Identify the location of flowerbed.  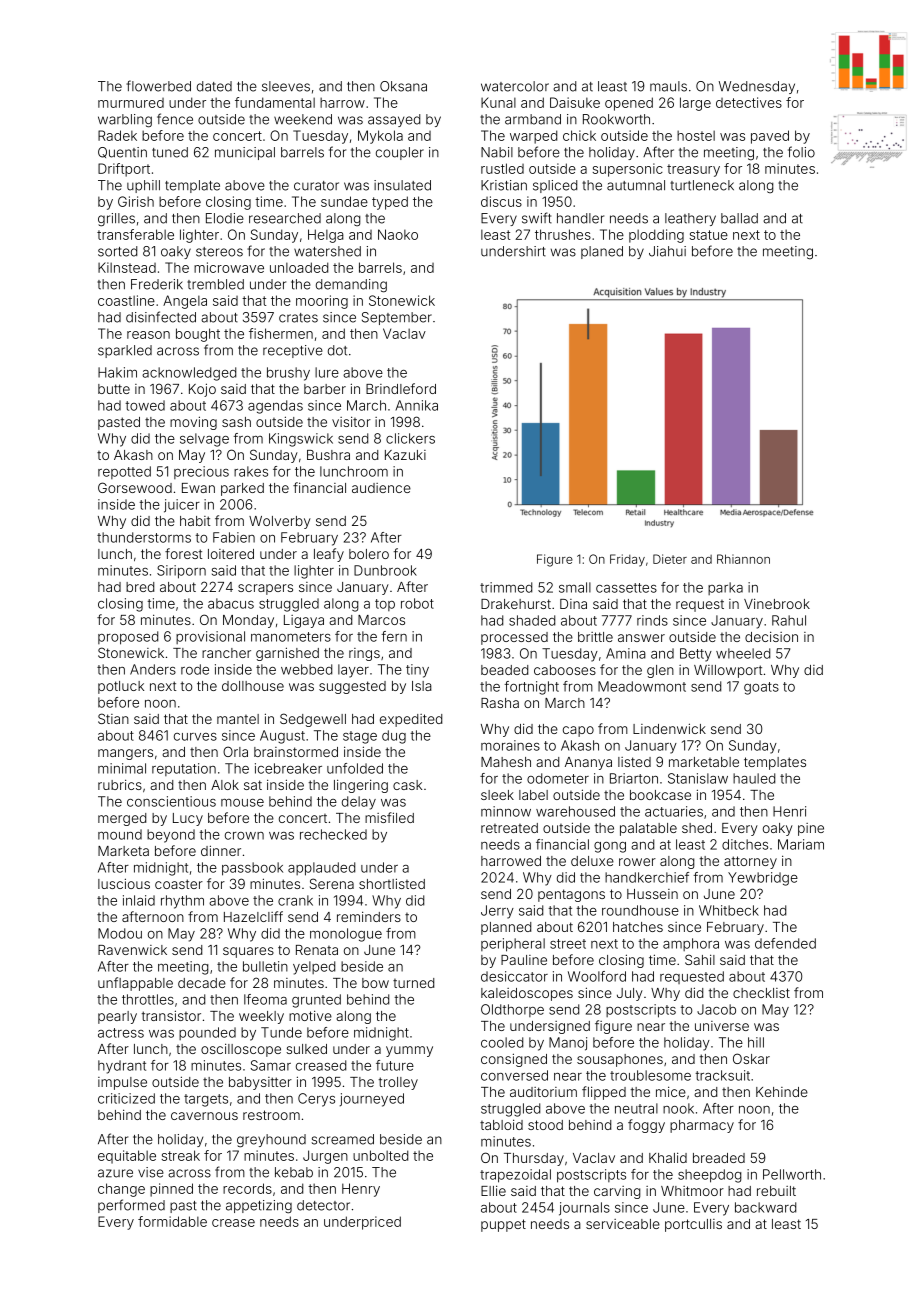
(158, 86).
